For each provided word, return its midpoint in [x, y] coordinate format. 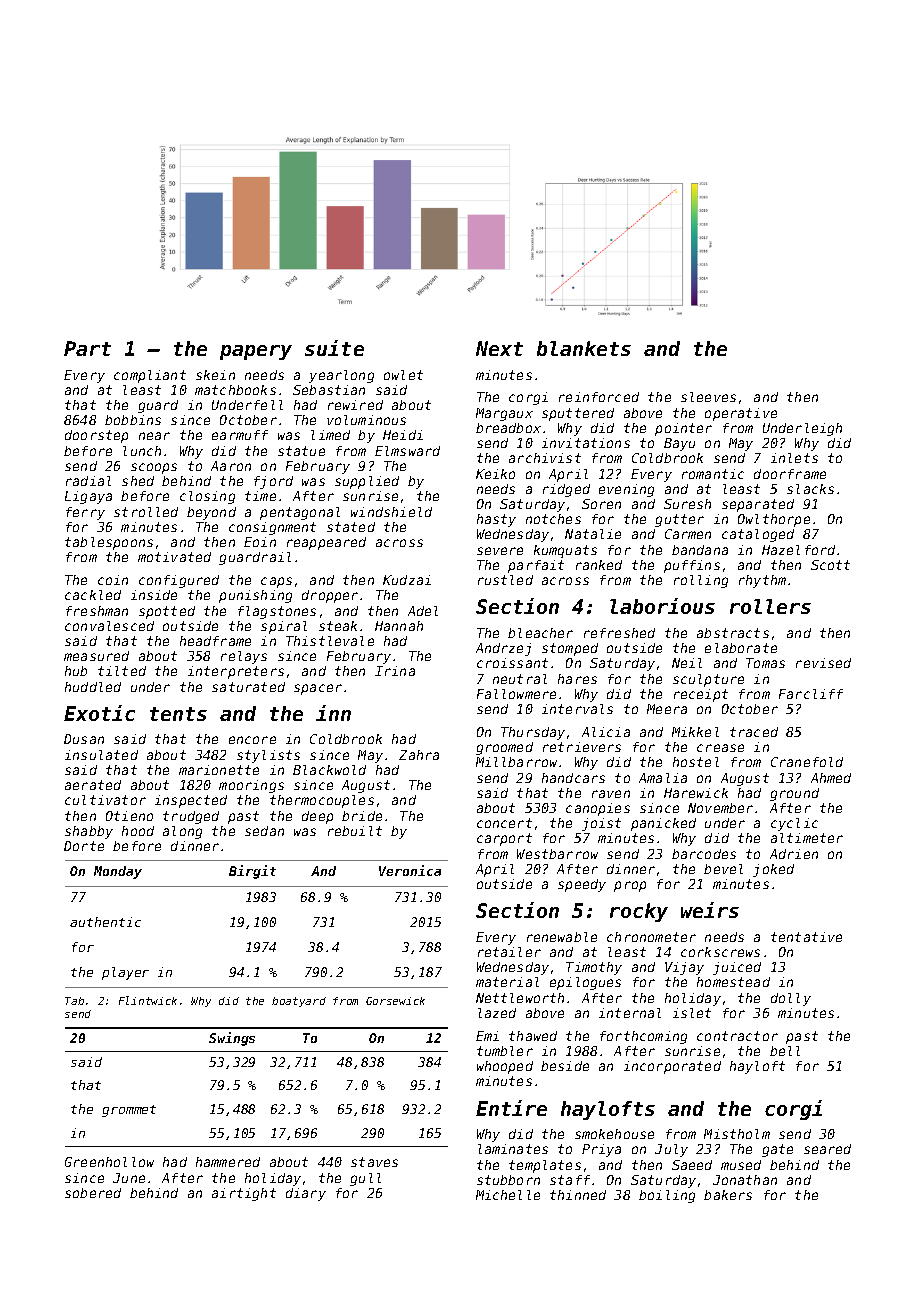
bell [785, 1051]
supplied [367, 482]
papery [256, 352]
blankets [584, 348]
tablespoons [109, 543]
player [125, 973]
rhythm [762, 581]
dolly [791, 999]
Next [499, 348]
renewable [562, 937]
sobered [93, 1193]
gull [365, 1179]
